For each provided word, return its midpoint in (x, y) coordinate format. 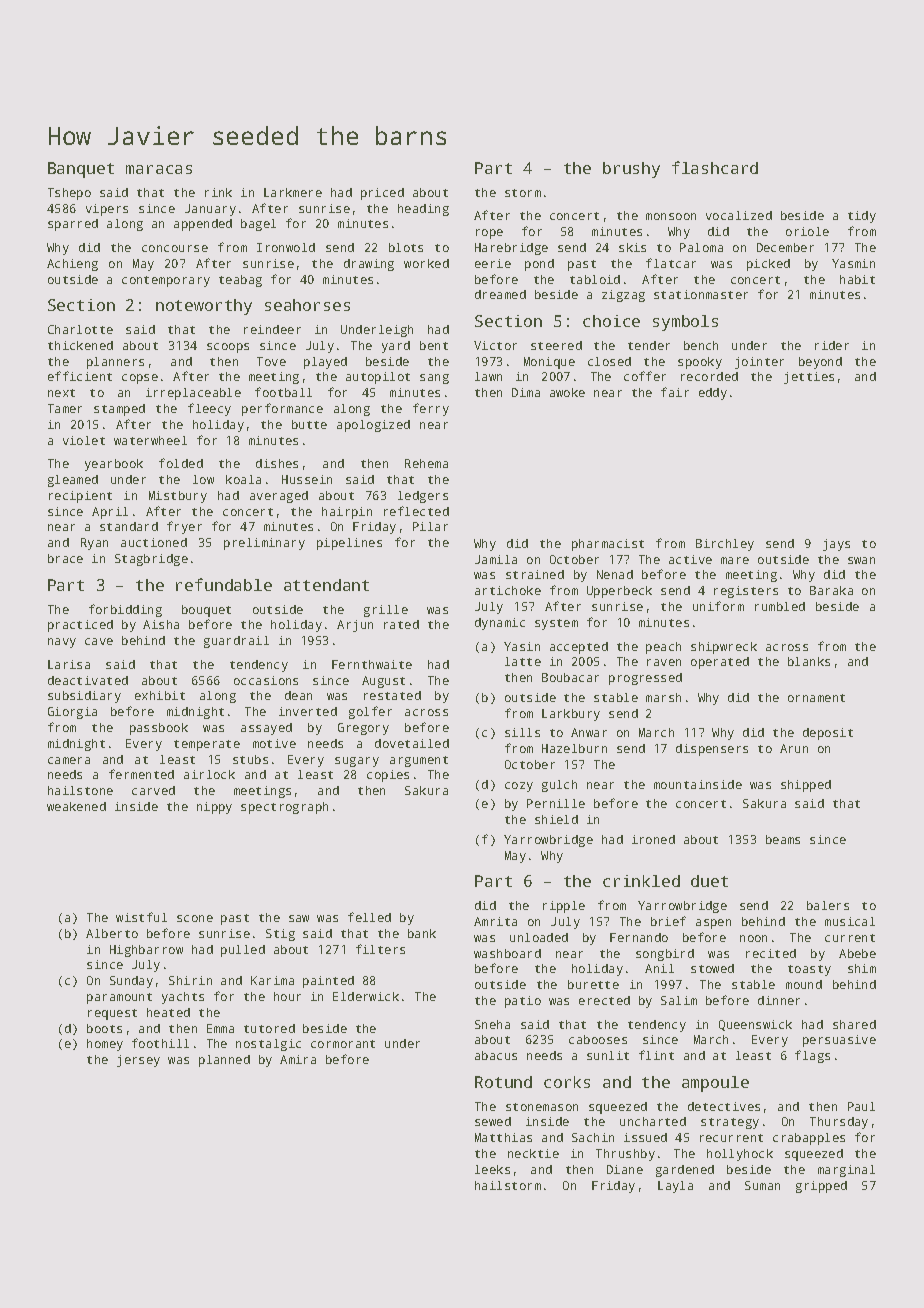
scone (195, 918)
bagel (258, 225)
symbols (685, 323)
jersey (138, 1061)
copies (388, 776)
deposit (828, 734)
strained (535, 574)
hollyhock (740, 1155)
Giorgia (72, 713)
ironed (653, 839)
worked (426, 263)
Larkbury (571, 715)
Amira (298, 1059)
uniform (718, 606)
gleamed (73, 481)
